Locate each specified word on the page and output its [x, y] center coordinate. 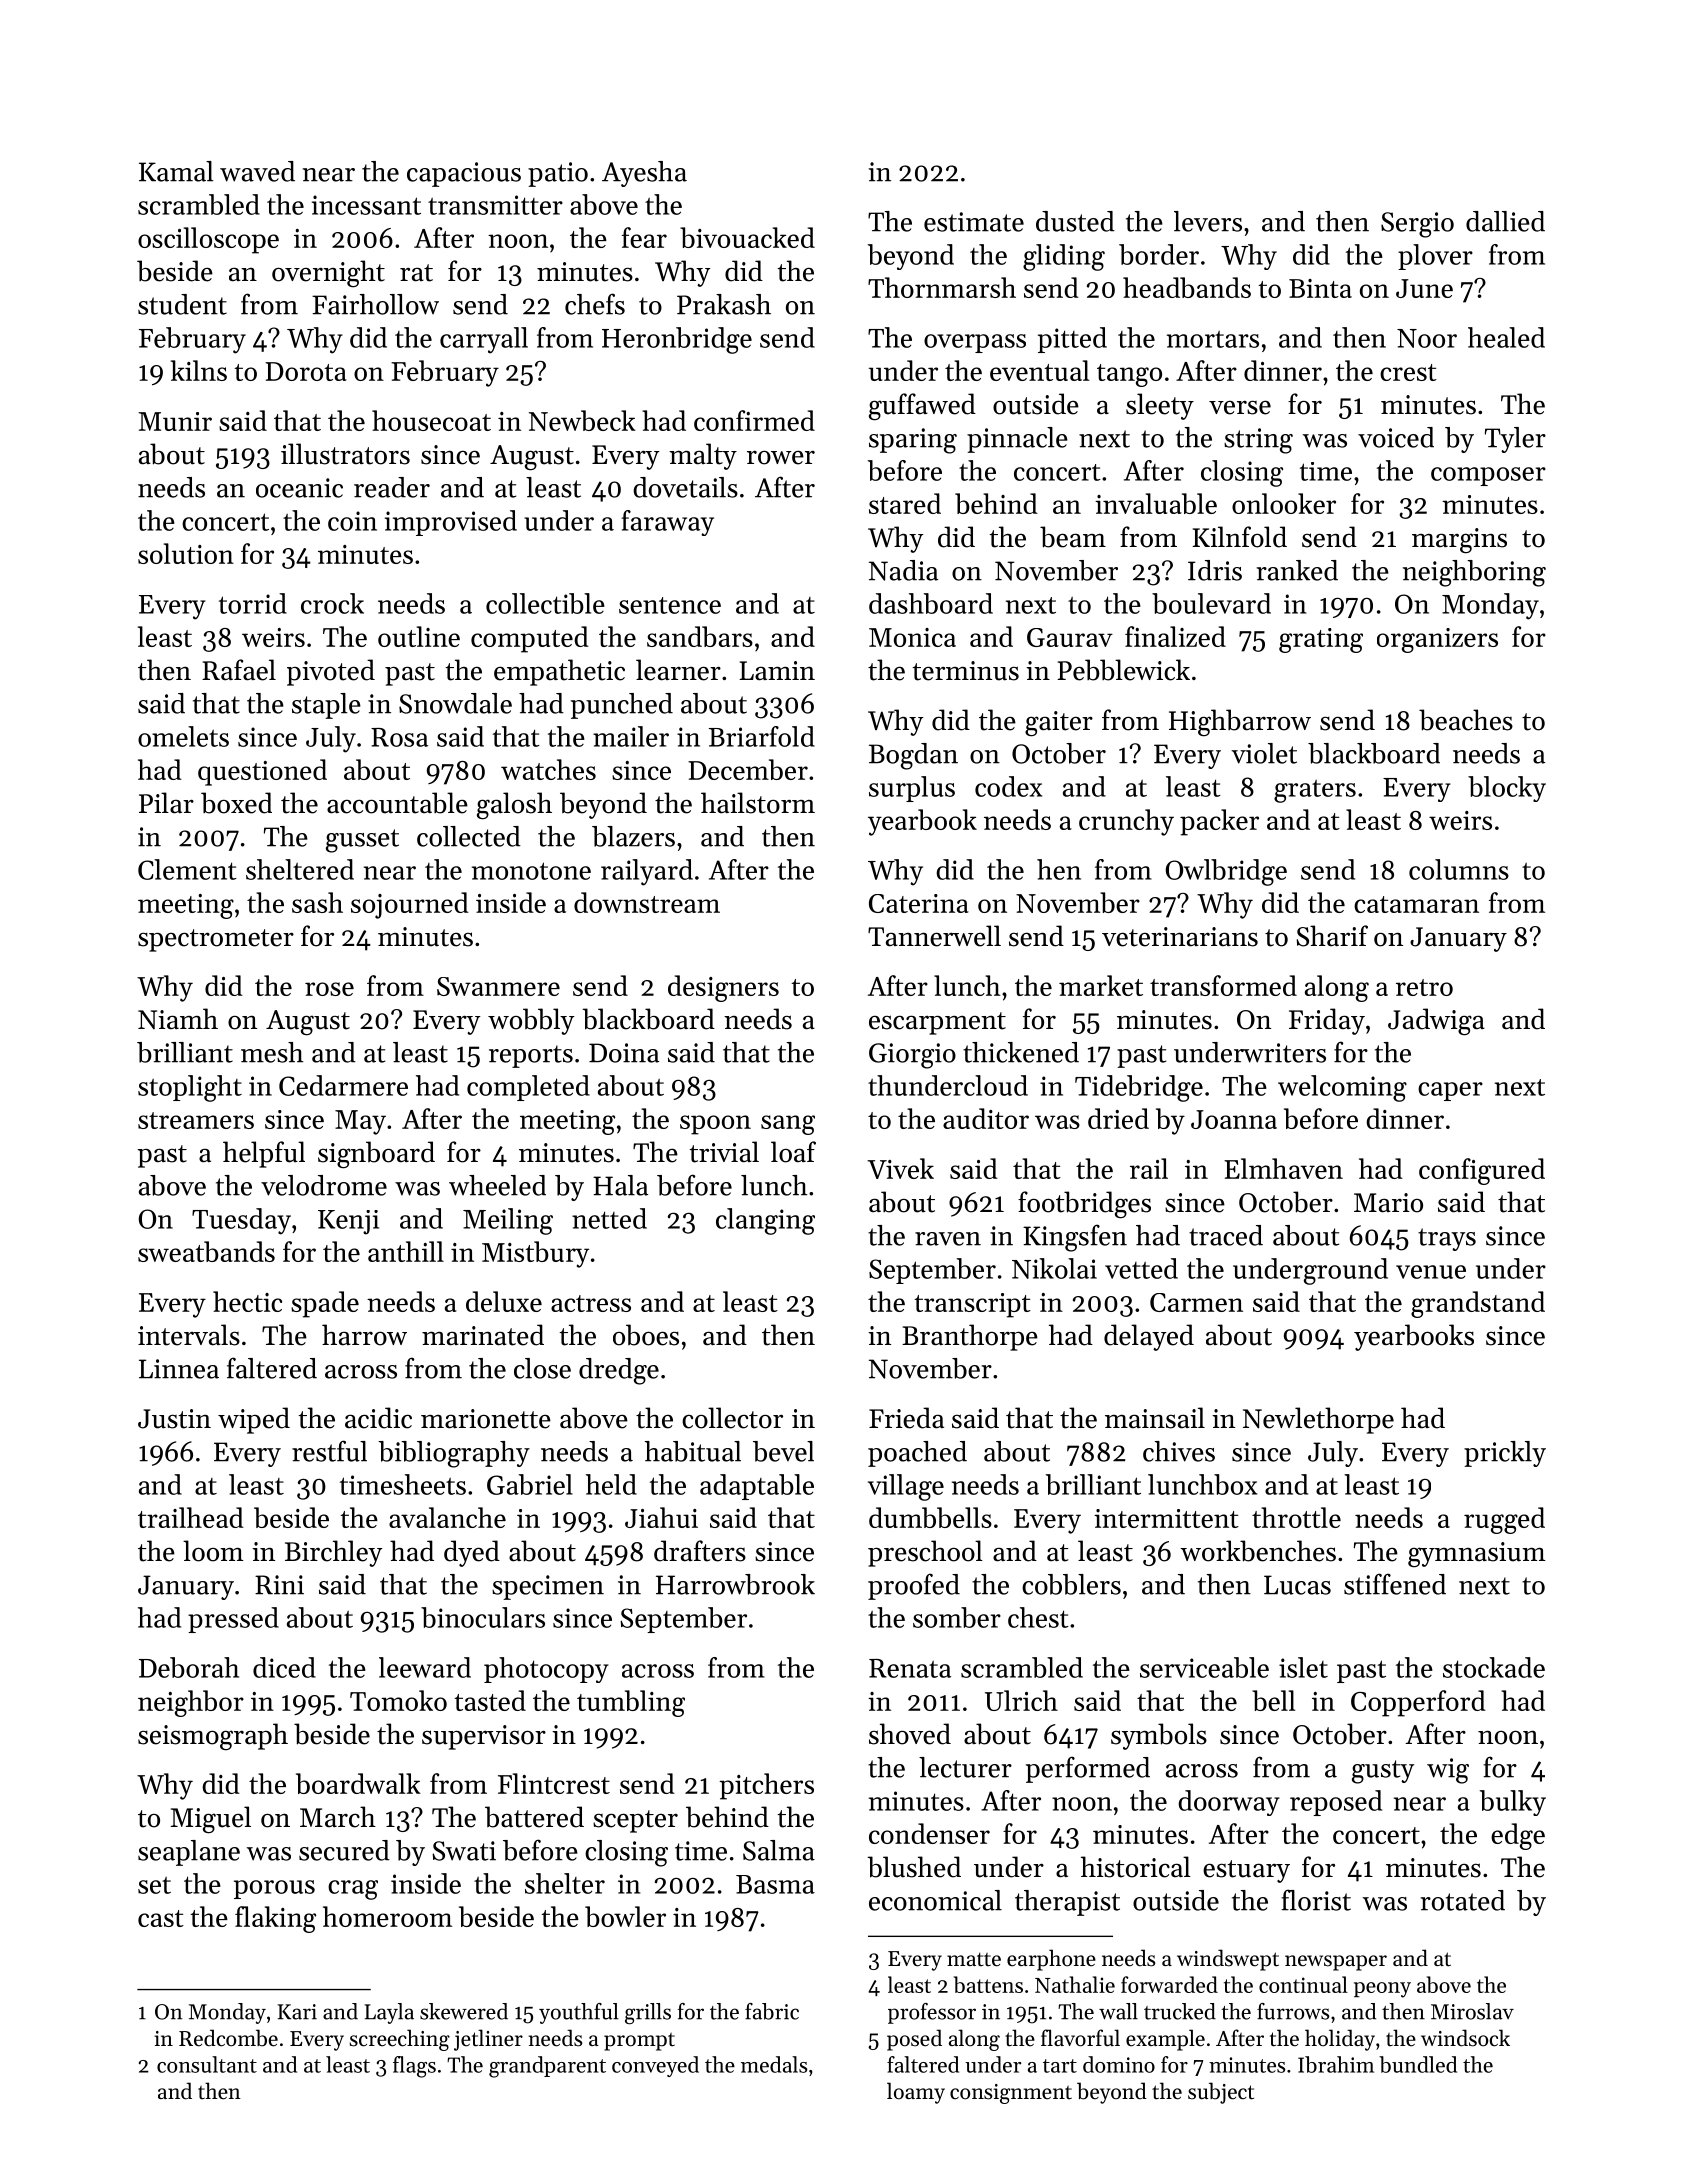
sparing [913, 441]
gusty [1383, 1772]
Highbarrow [1240, 723]
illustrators [345, 454]
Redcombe [228, 2038]
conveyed [655, 2066]
